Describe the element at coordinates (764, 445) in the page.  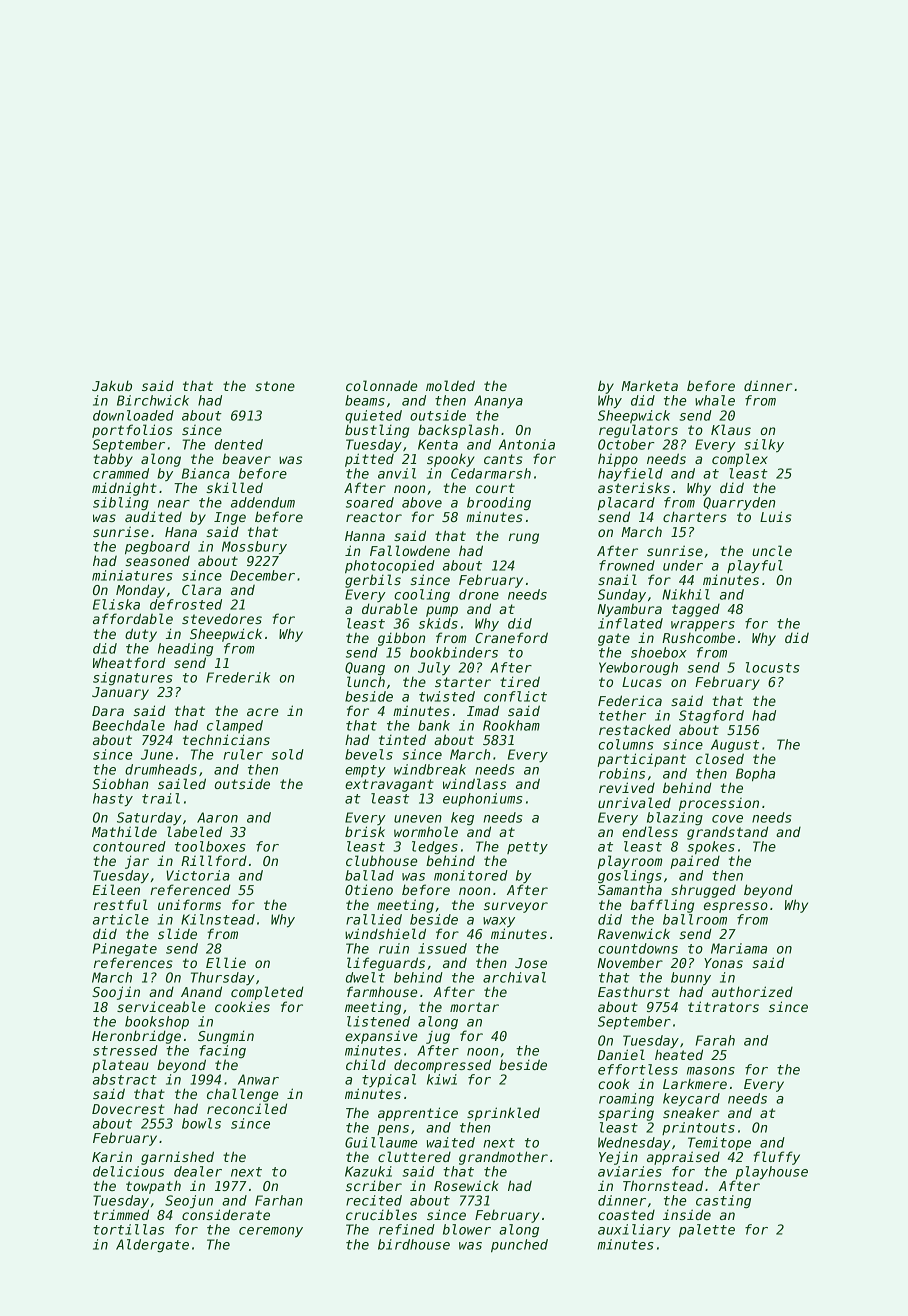
I see `silky` at that location.
